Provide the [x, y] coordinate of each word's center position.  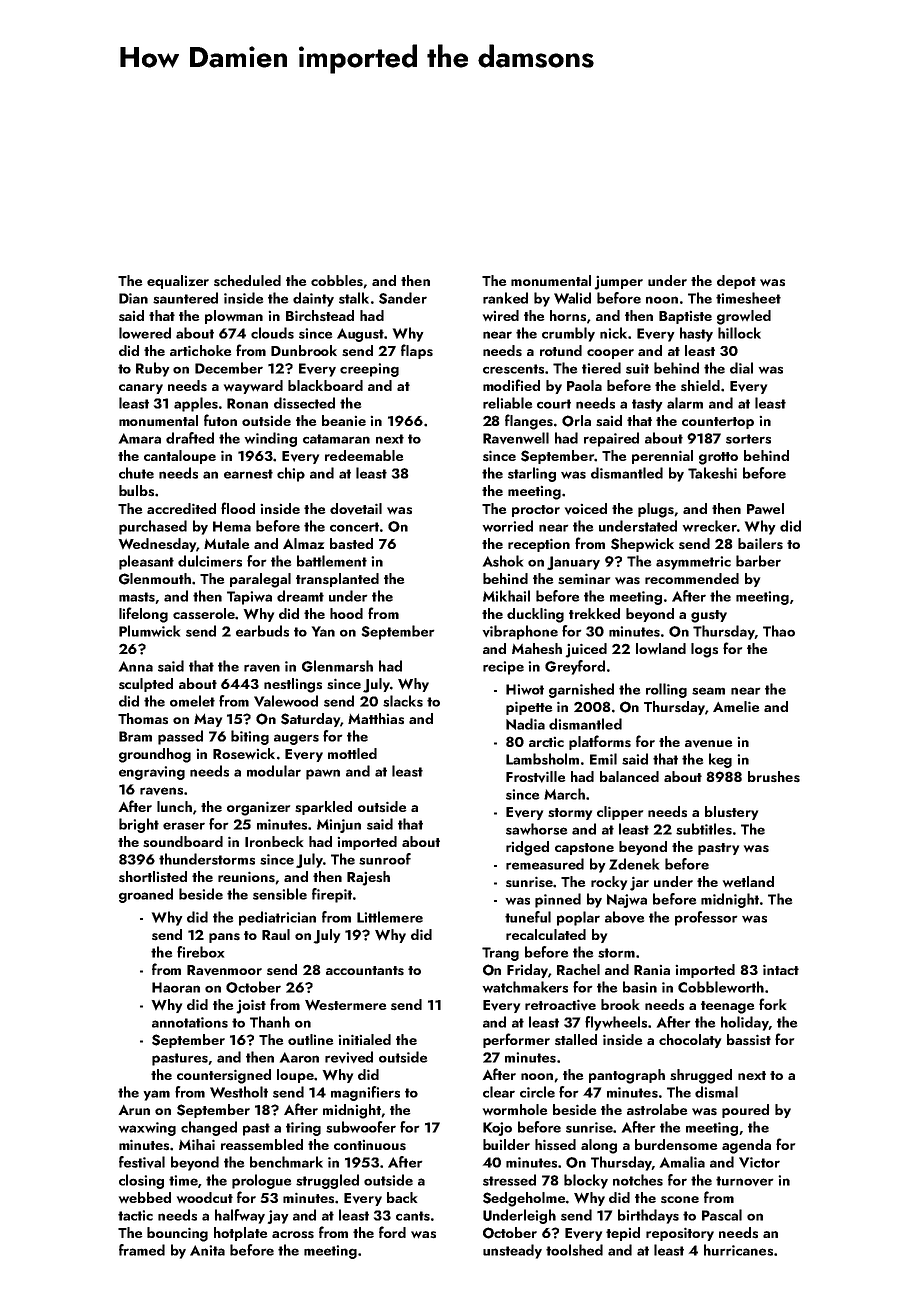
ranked [505, 298]
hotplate [240, 1234]
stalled [576, 1039]
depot [736, 282]
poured [745, 1111]
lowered [145, 333]
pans [224, 938]
